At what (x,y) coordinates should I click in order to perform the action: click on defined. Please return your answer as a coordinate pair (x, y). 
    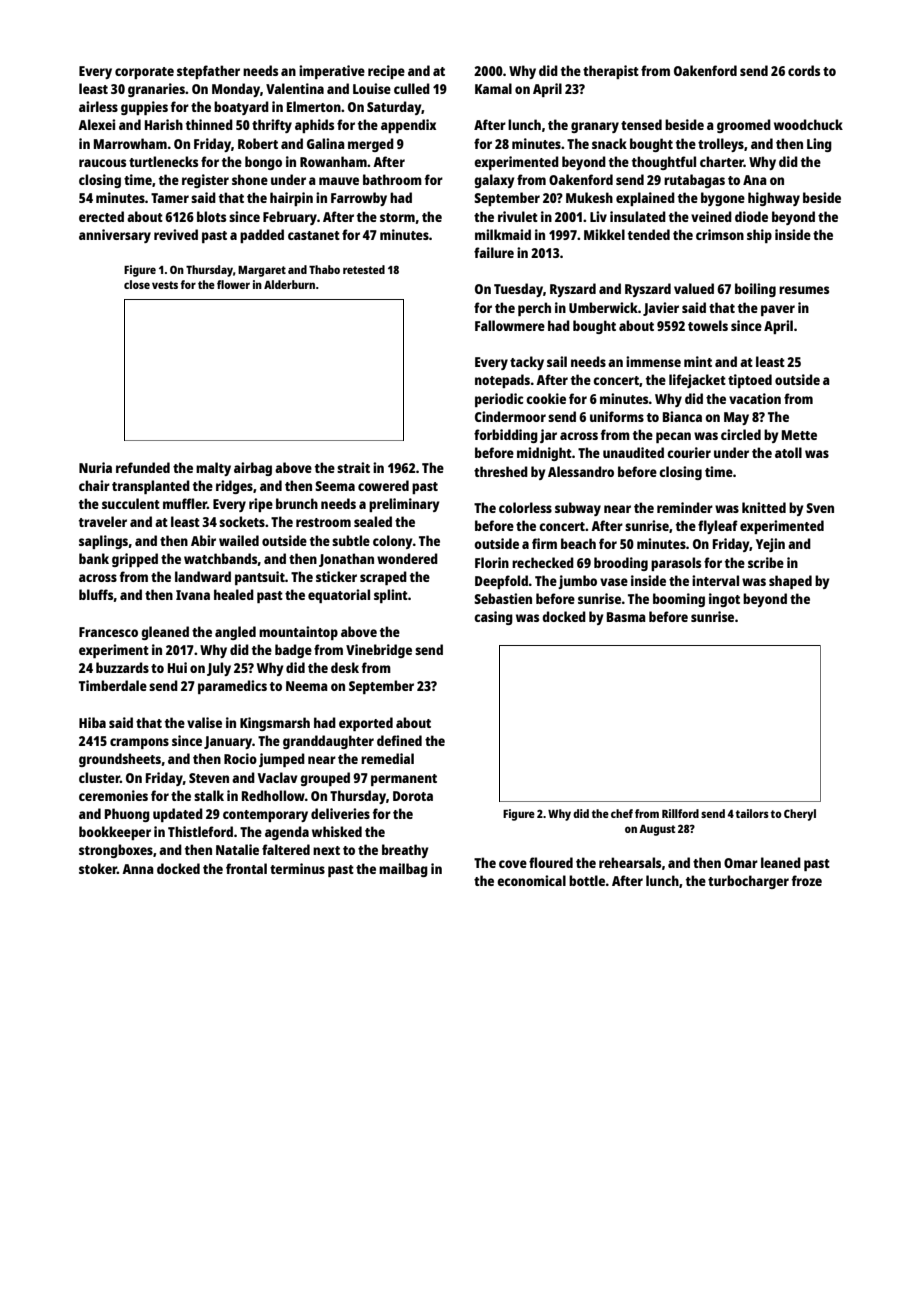
    Looking at the image, I should click on (399, 740).
